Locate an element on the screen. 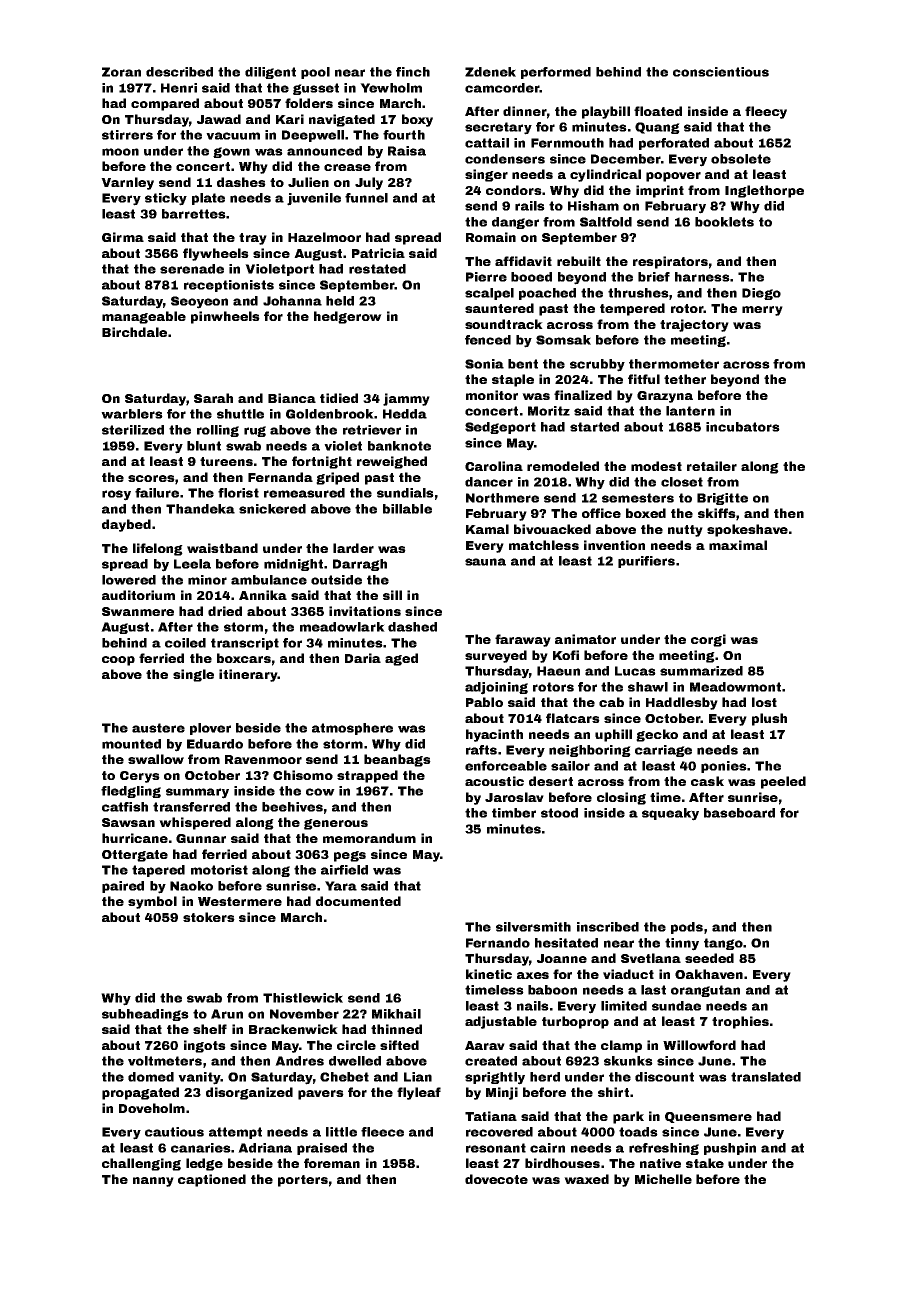 This screenshot has width=908, height=1316. Meadowmont is located at coordinates (735, 687).
